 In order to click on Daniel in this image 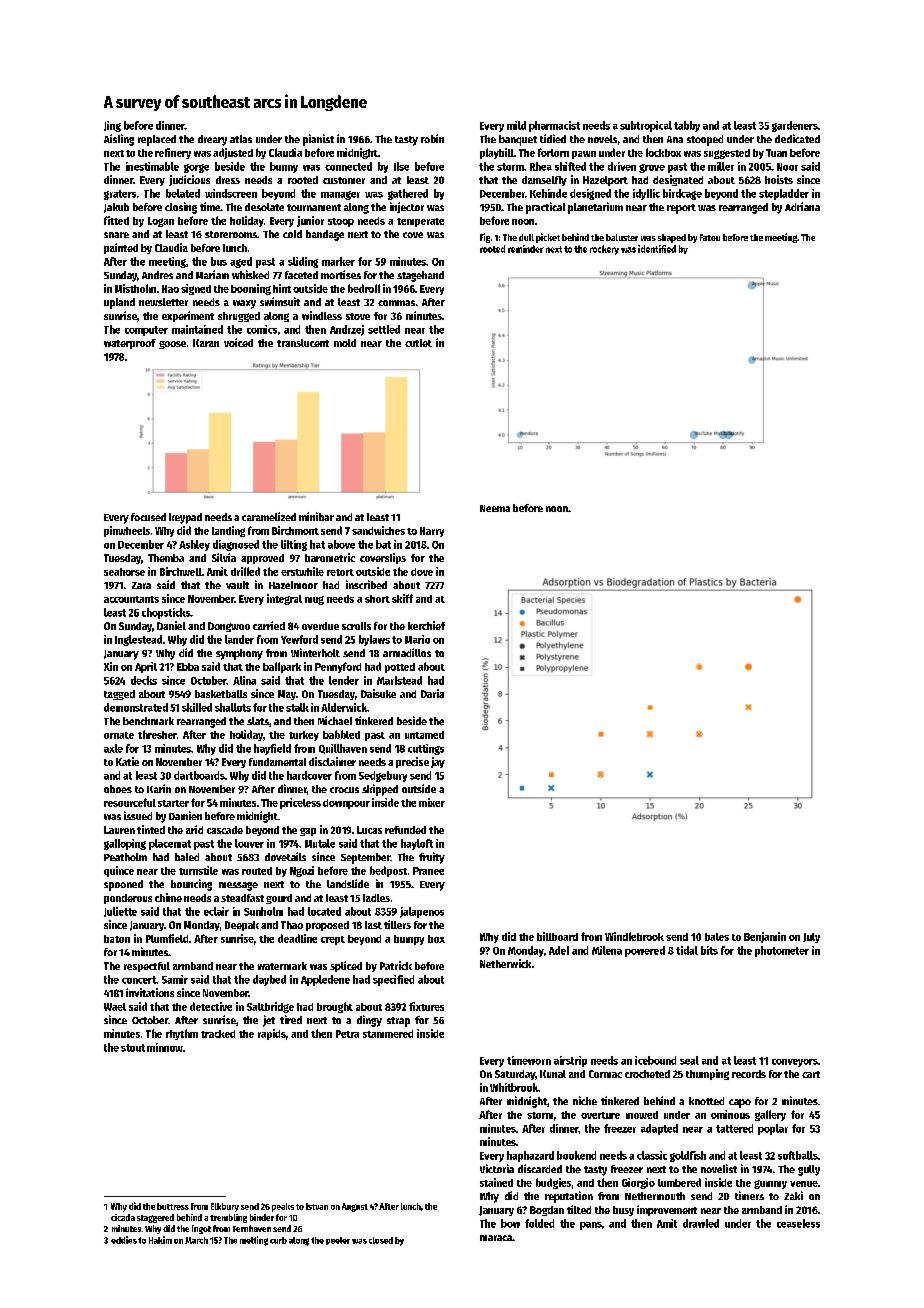, I will do `click(171, 625)`.
